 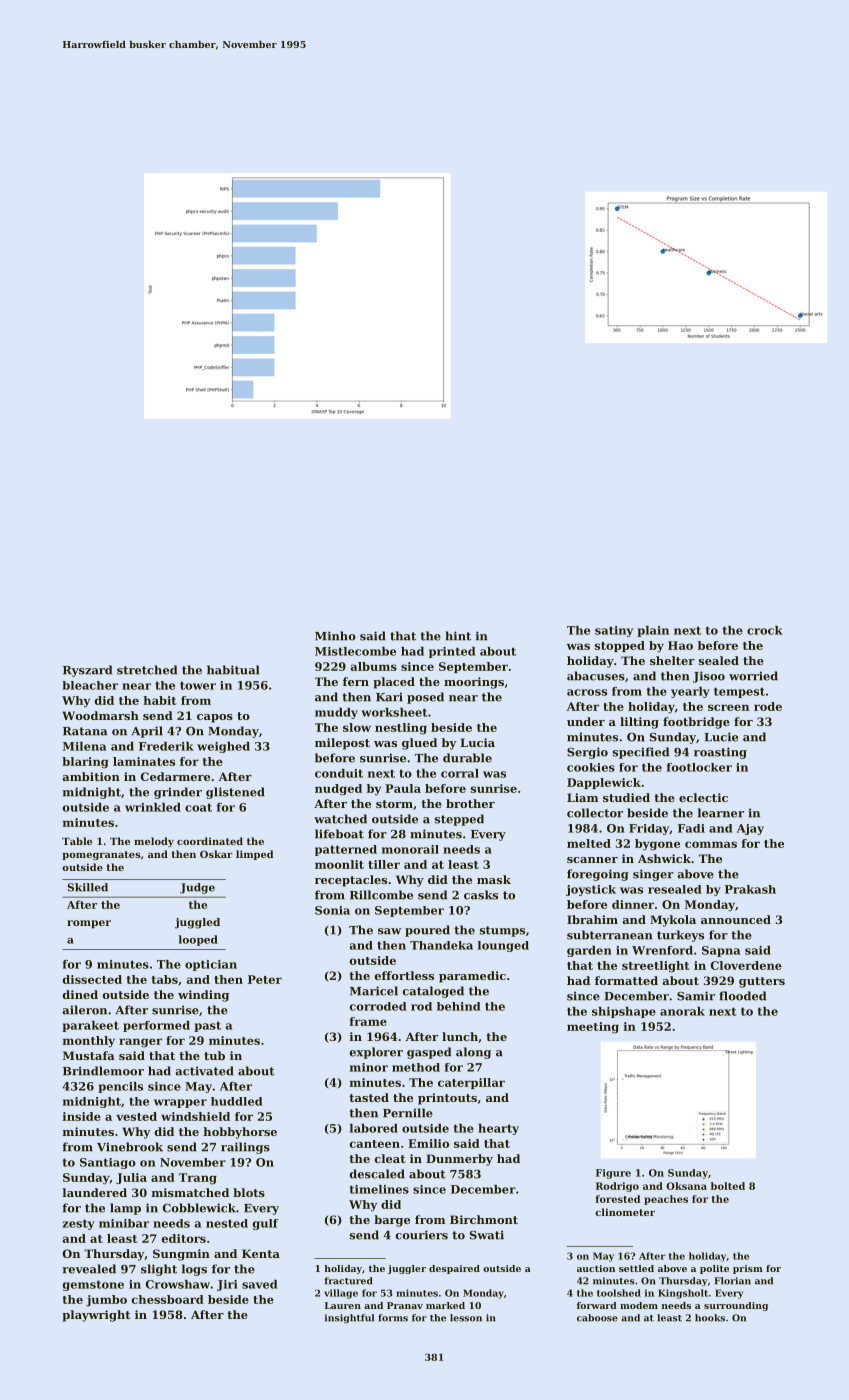 What do you see at coordinates (728, 1186) in the page?
I see `bolted` at bounding box center [728, 1186].
